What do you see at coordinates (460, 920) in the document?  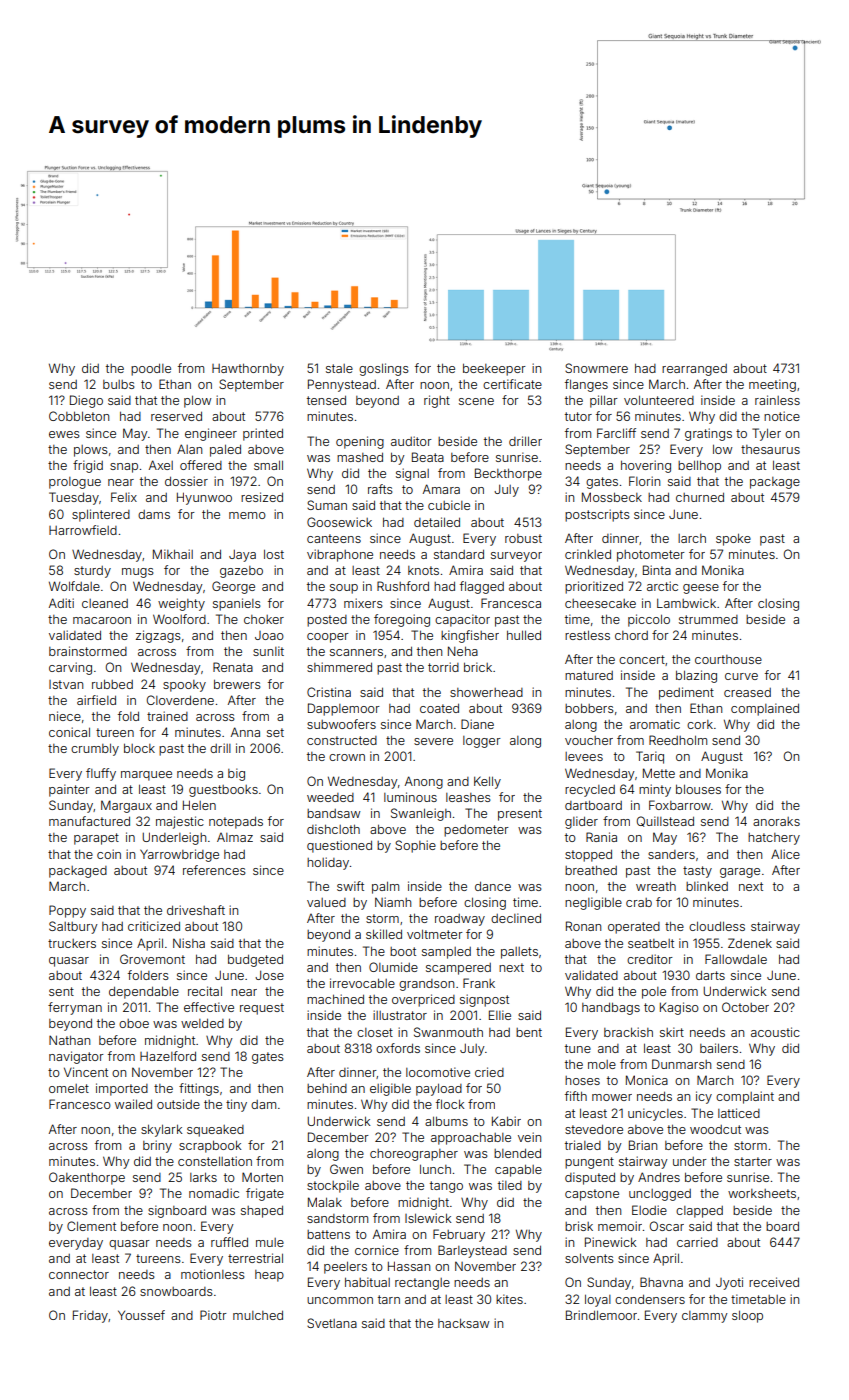 I see `roadway` at bounding box center [460, 920].
